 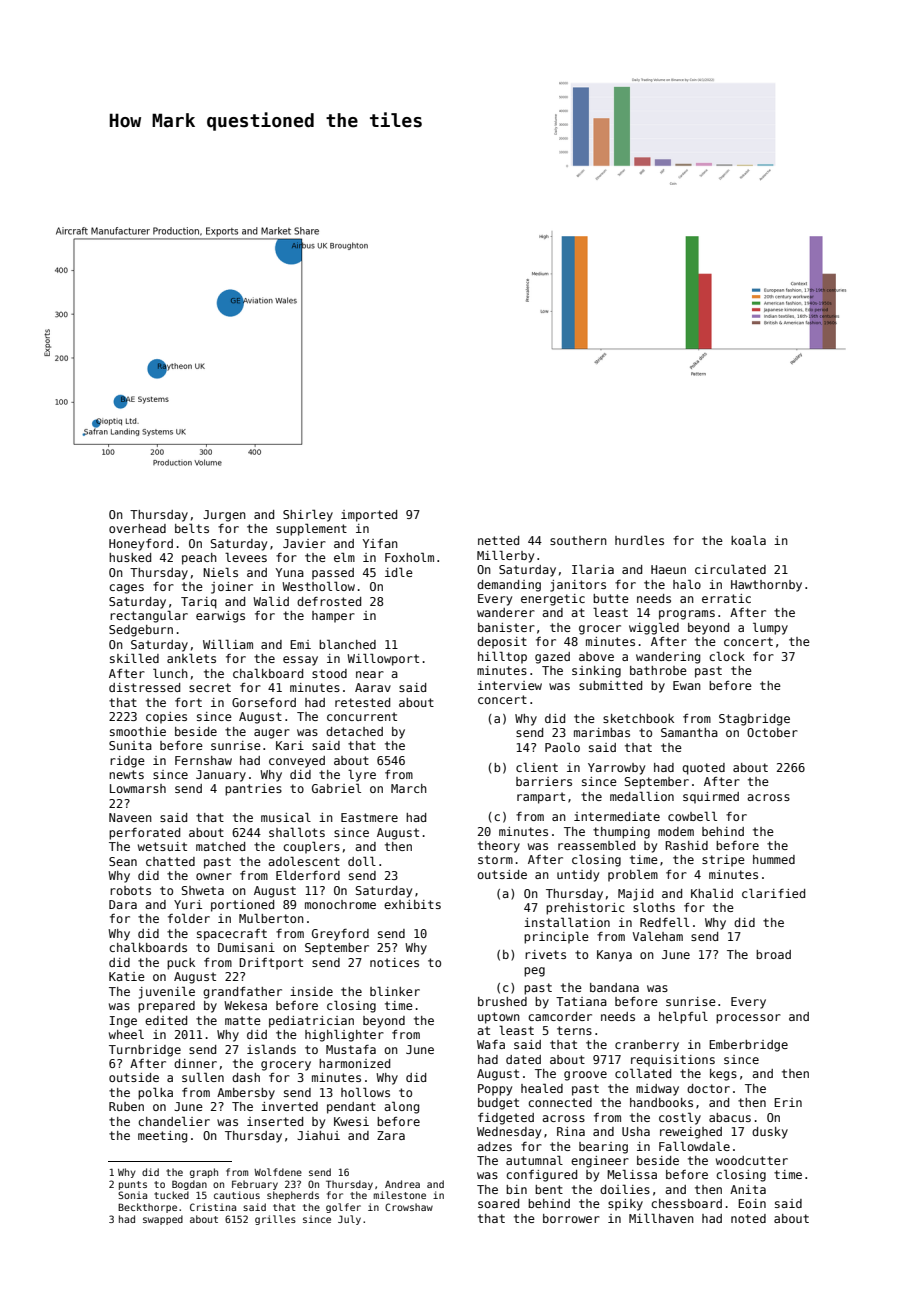 I want to click on clarified, so click(x=773, y=893).
